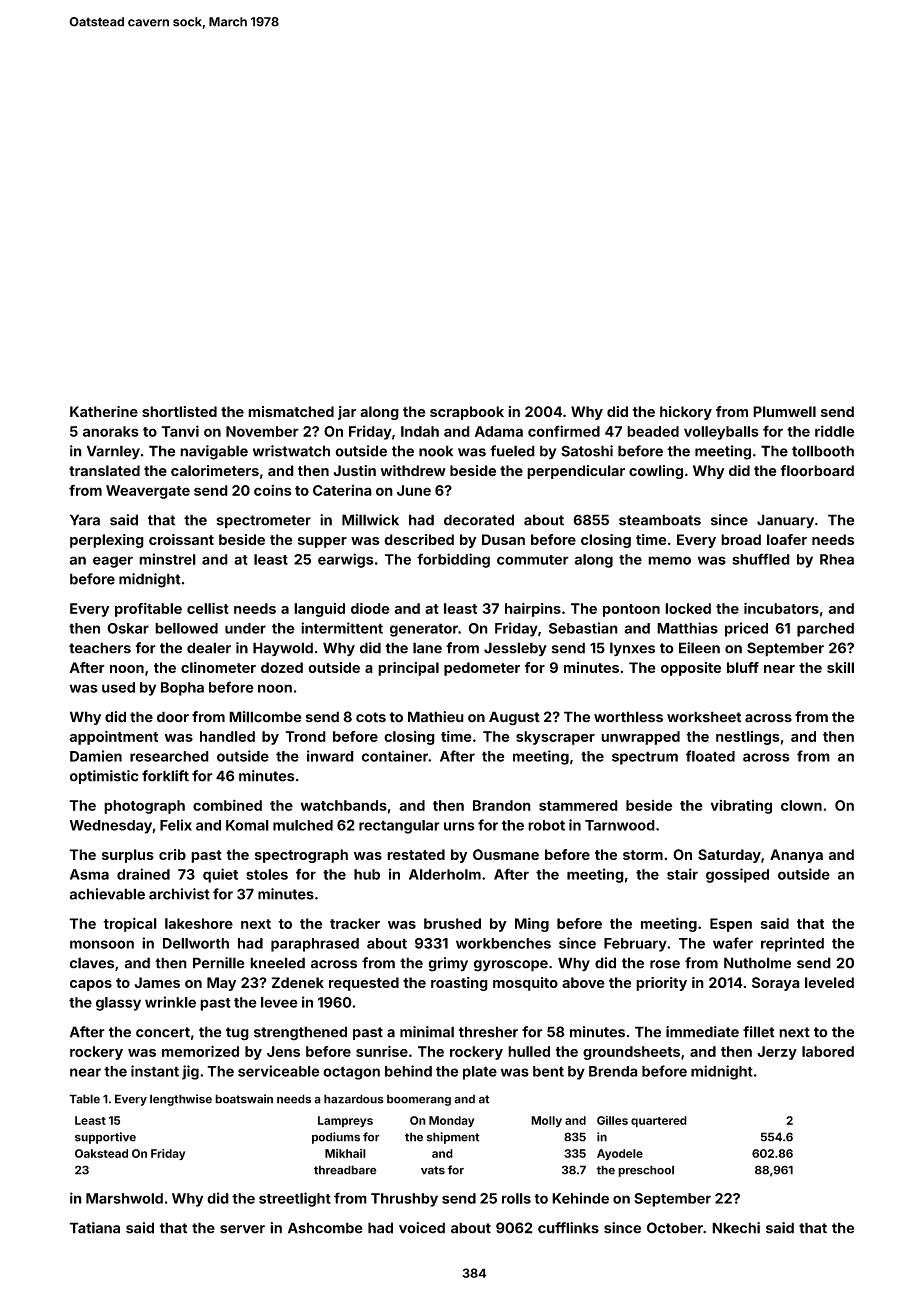 This screenshot has height=1308, width=924. Describe the element at coordinates (741, 807) in the screenshot. I see `vibrating` at that location.
